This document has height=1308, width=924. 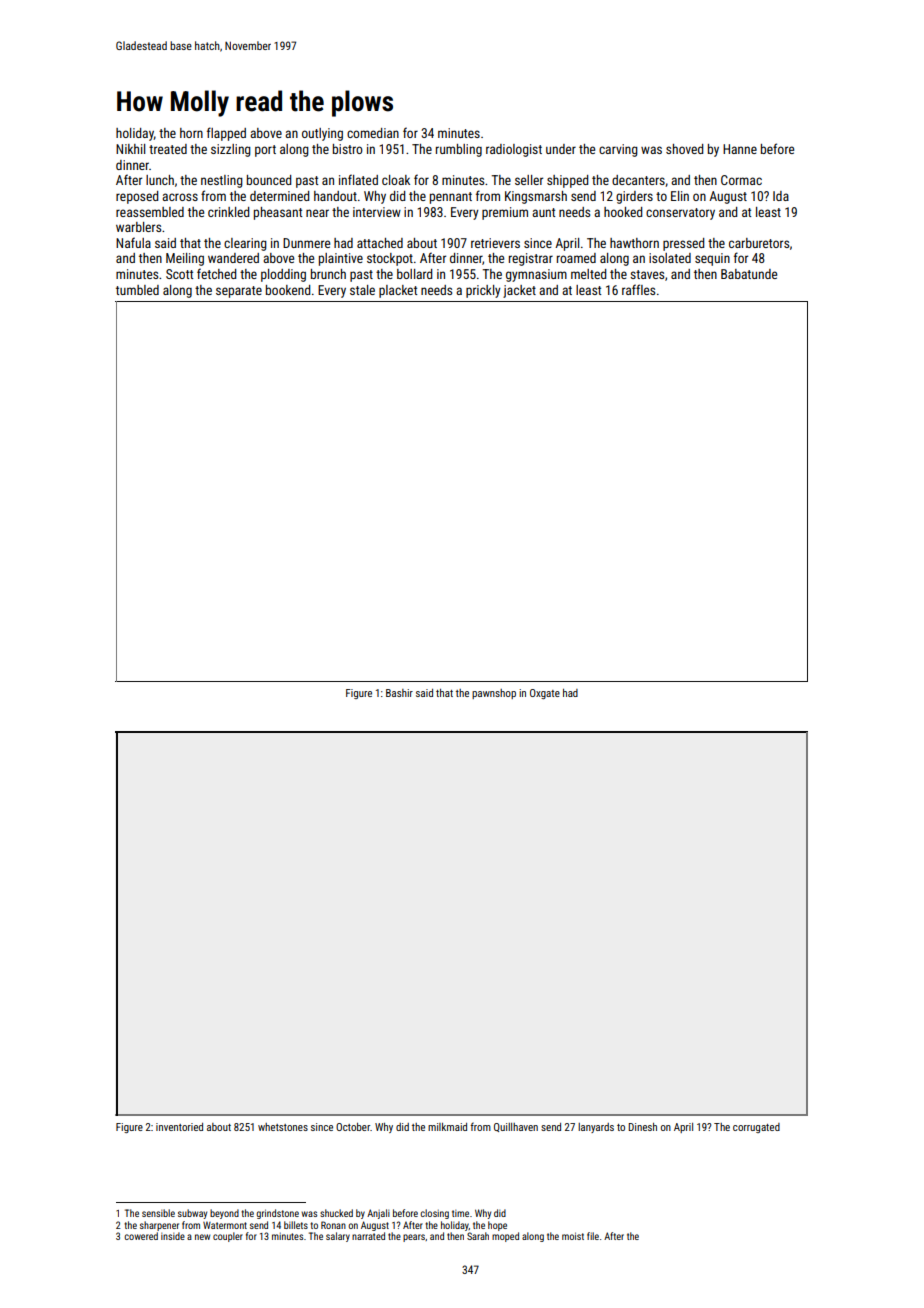 I want to click on cowered, so click(x=141, y=1236).
